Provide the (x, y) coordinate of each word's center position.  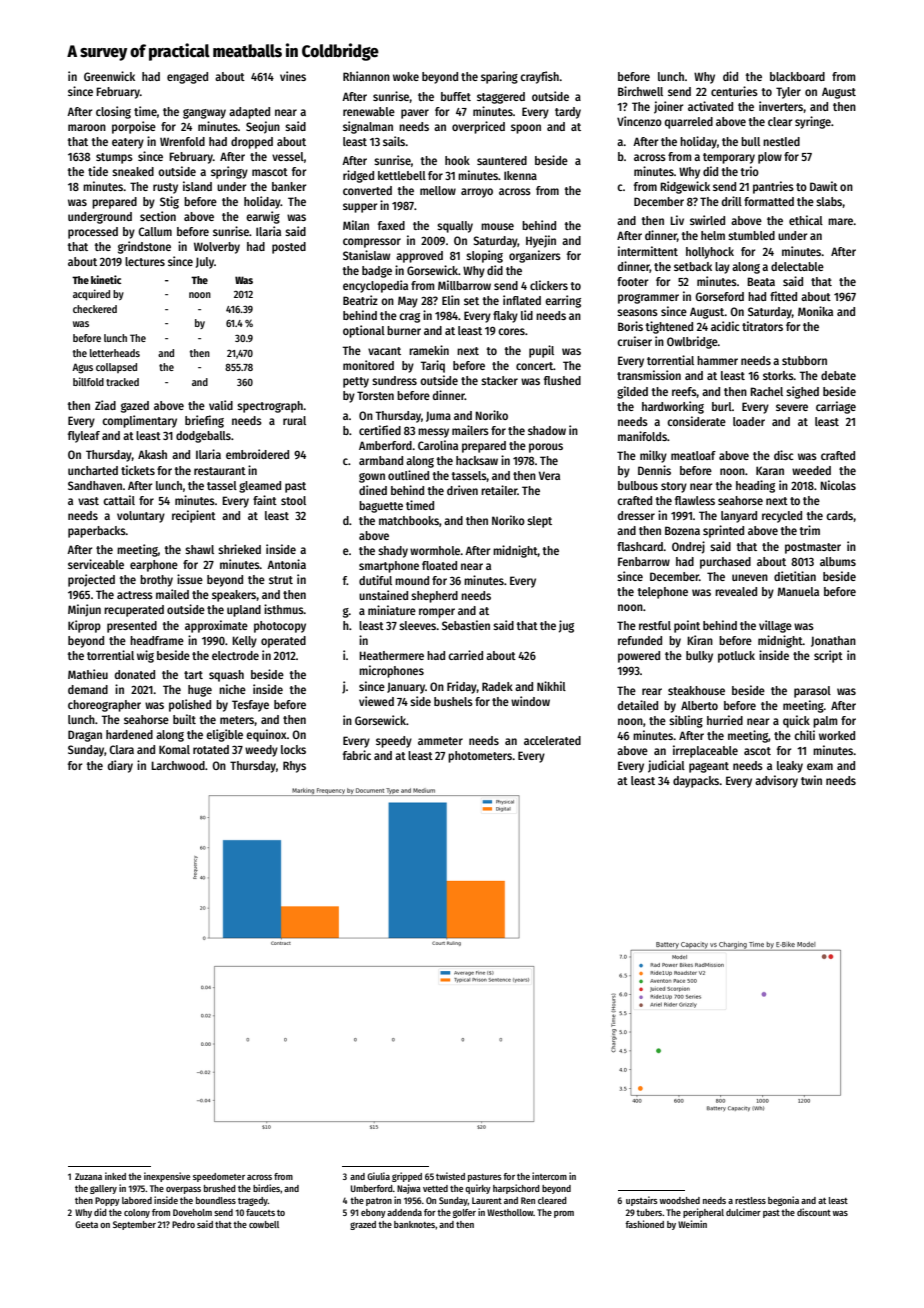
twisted (450, 1176)
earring (563, 301)
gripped (407, 1177)
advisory (776, 781)
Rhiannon (366, 76)
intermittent (648, 251)
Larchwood (178, 765)
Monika (815, 311)
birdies (266, 1188)
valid (221, 405)
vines (293, 76)
